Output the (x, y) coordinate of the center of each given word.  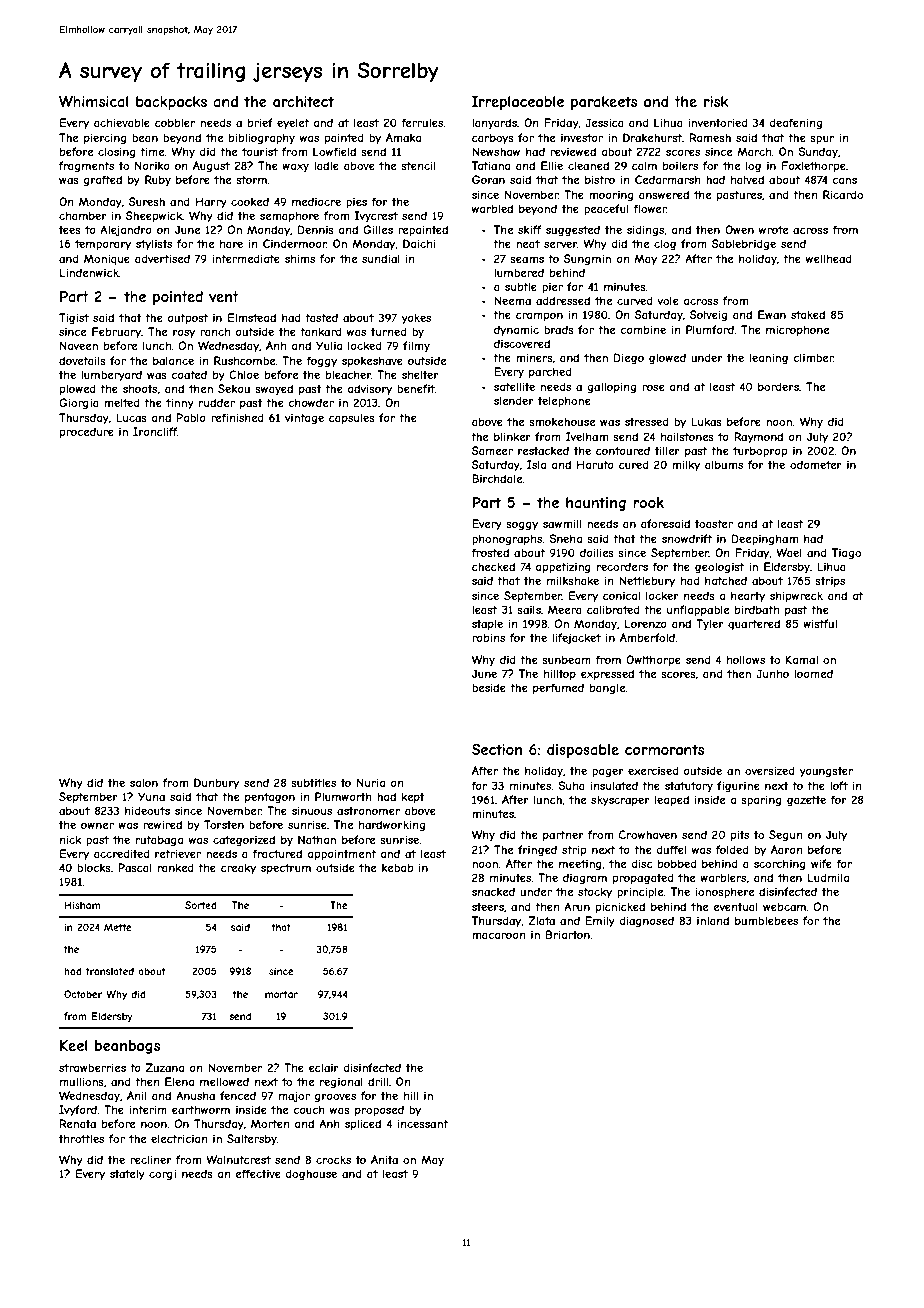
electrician (179, 1138)
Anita (384, 1159)
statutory (689, 787)
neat (528, 244)
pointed (178, 298)
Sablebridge (744, 244)
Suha (571, 785)
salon (144, 782)
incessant (423, 1123)
